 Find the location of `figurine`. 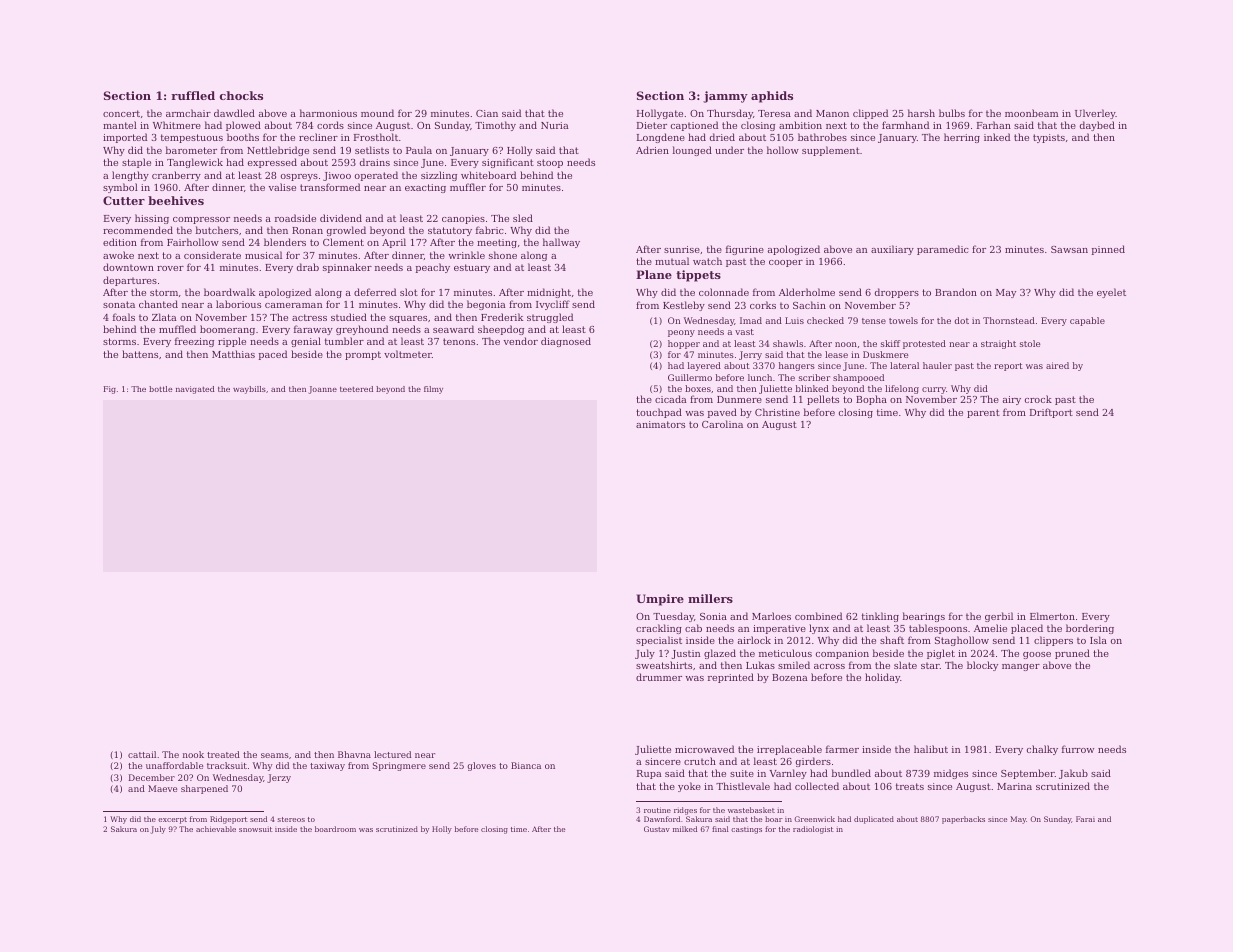

figurine is located at coordinates (745, 250).
